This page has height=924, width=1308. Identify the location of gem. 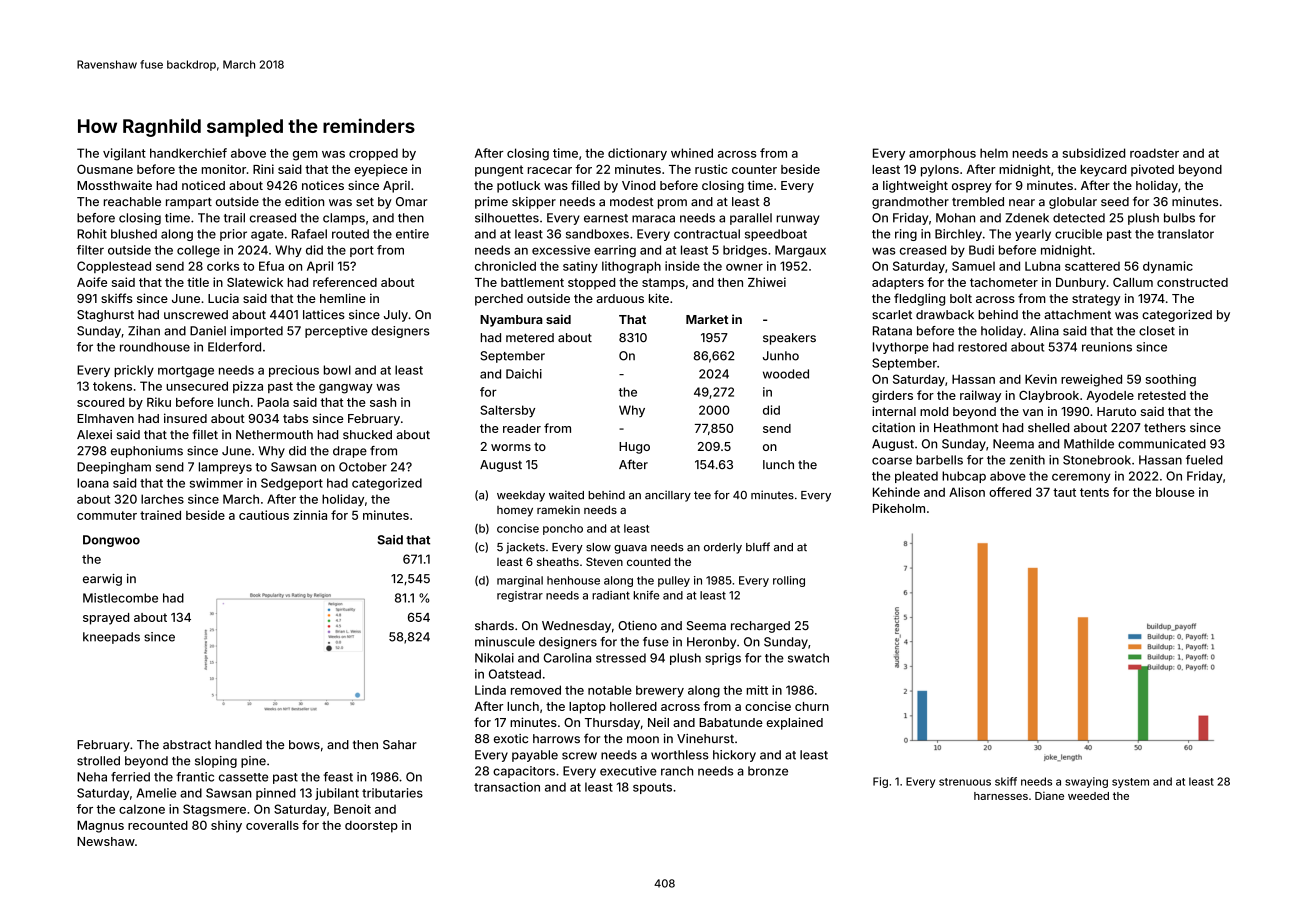
(305, 156).
